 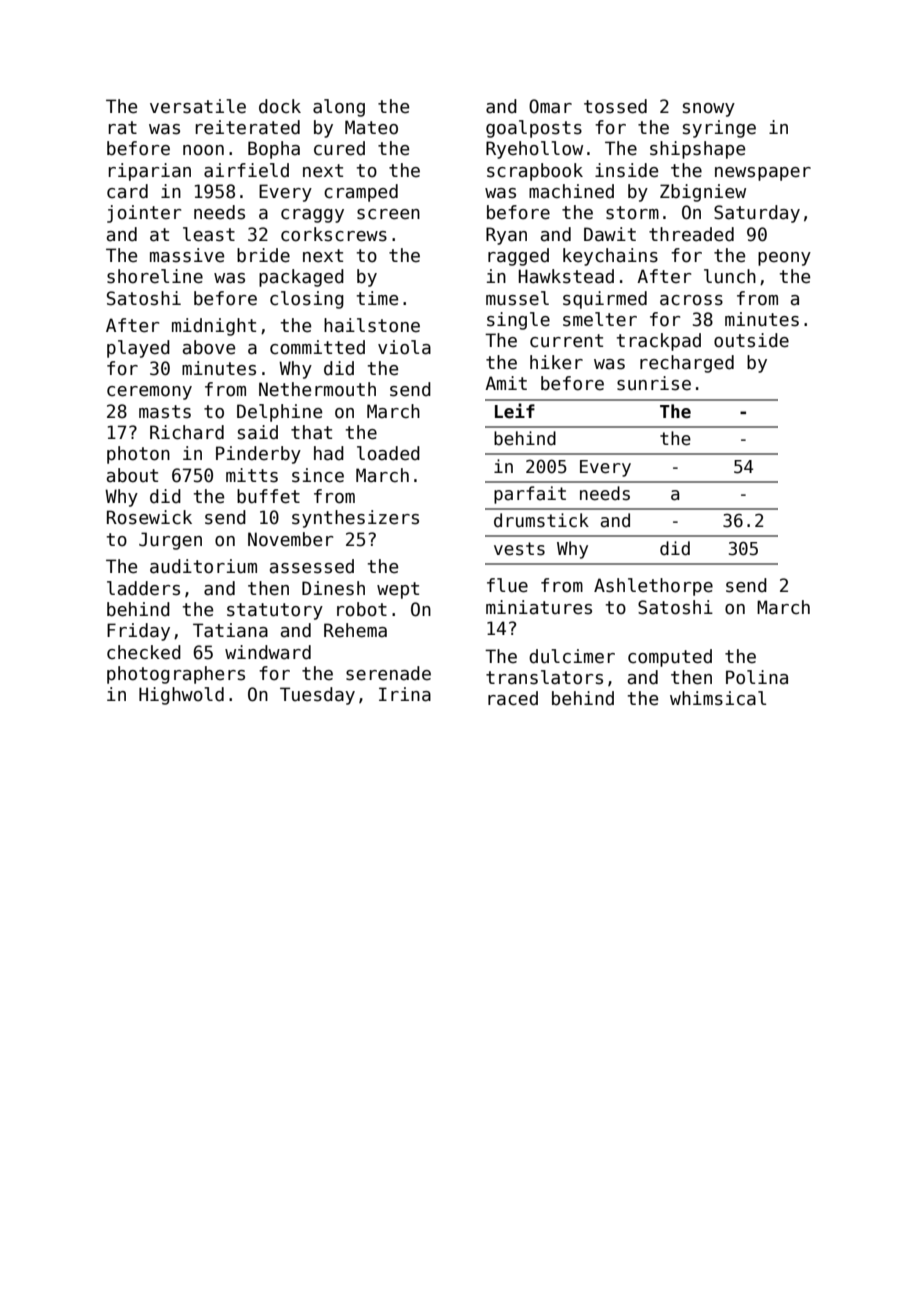 I want to click on Ashlethorpe, so click(x=653, y=587).
